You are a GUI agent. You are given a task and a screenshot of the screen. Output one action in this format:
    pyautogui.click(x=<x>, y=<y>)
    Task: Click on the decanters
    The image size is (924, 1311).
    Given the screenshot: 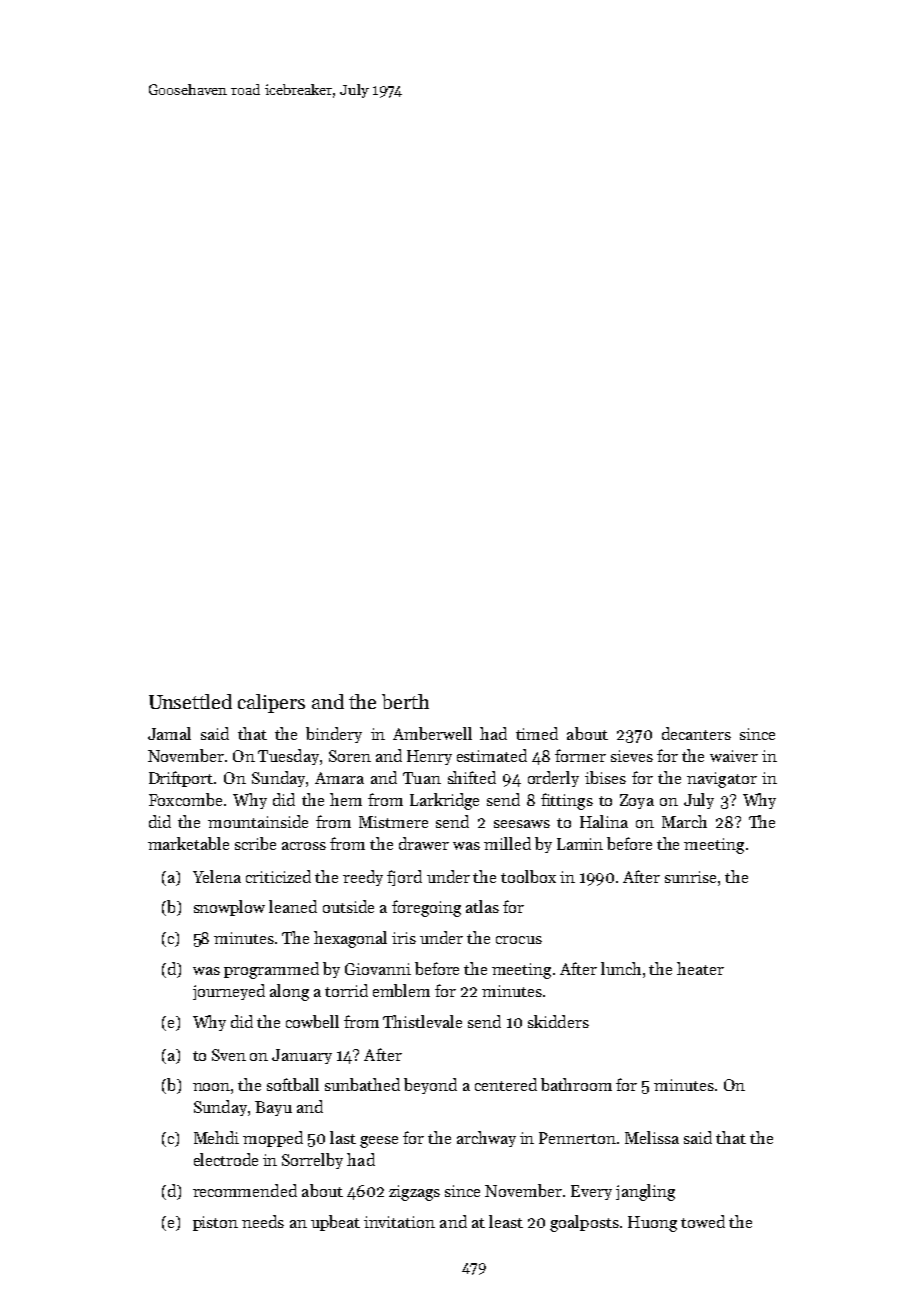 What is the action you would take?
    pyautogui.click(x=696, y=733)
